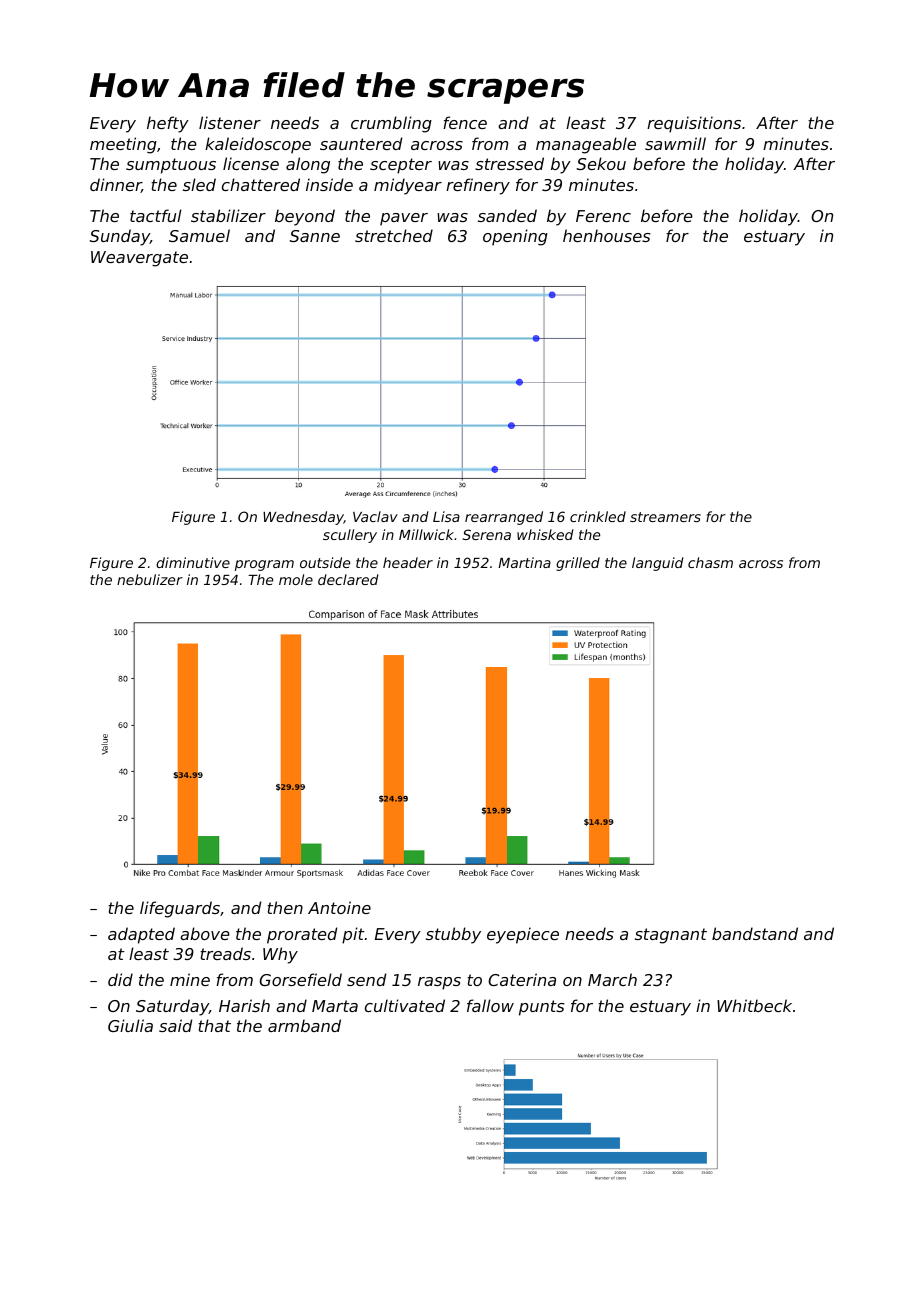 The image size is (924, 1308). Describe the element at coordinates (658, 564) in the screenshot. I see `languid` at that location.
